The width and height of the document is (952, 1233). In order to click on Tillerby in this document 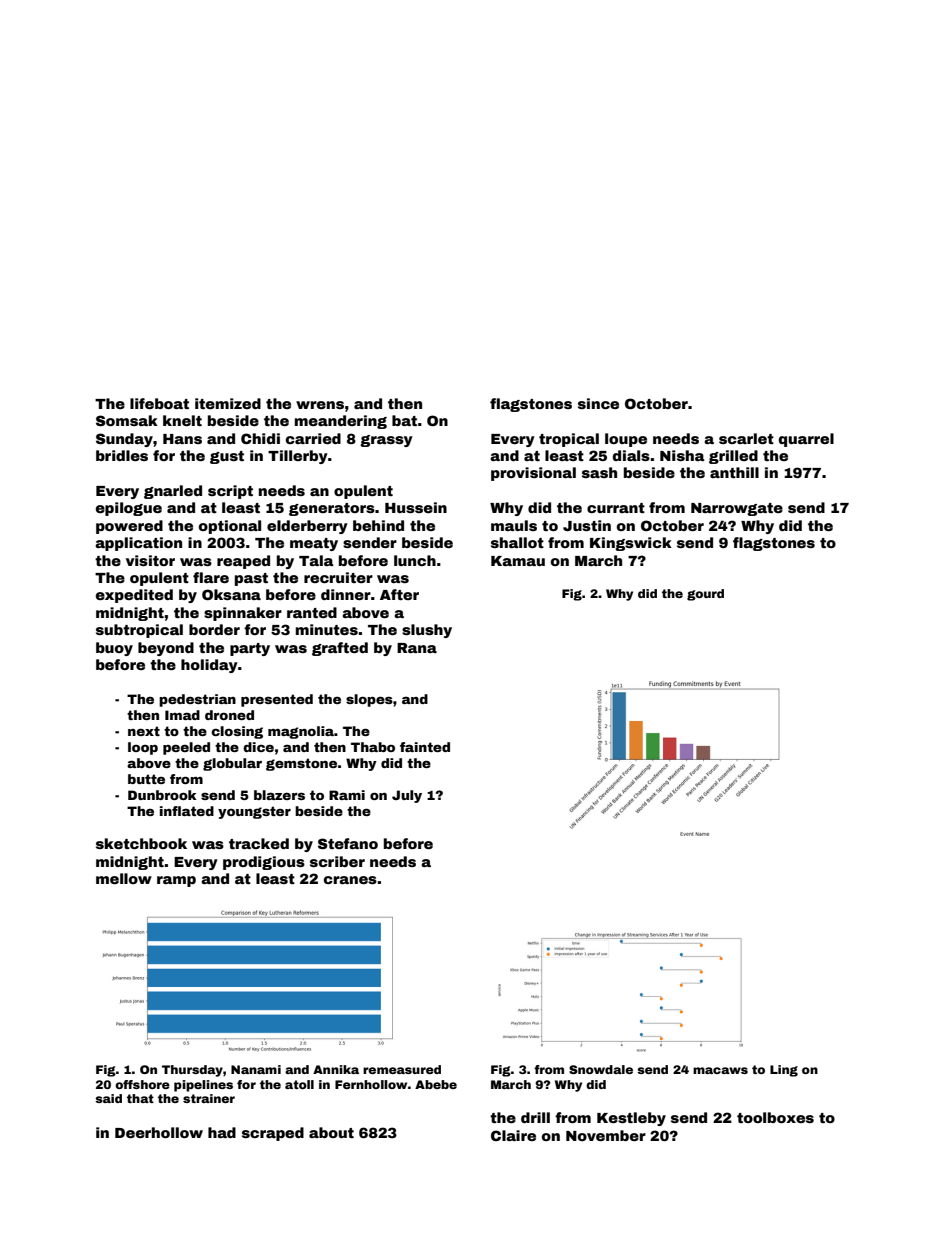, I will do `click(298, 457)`.
